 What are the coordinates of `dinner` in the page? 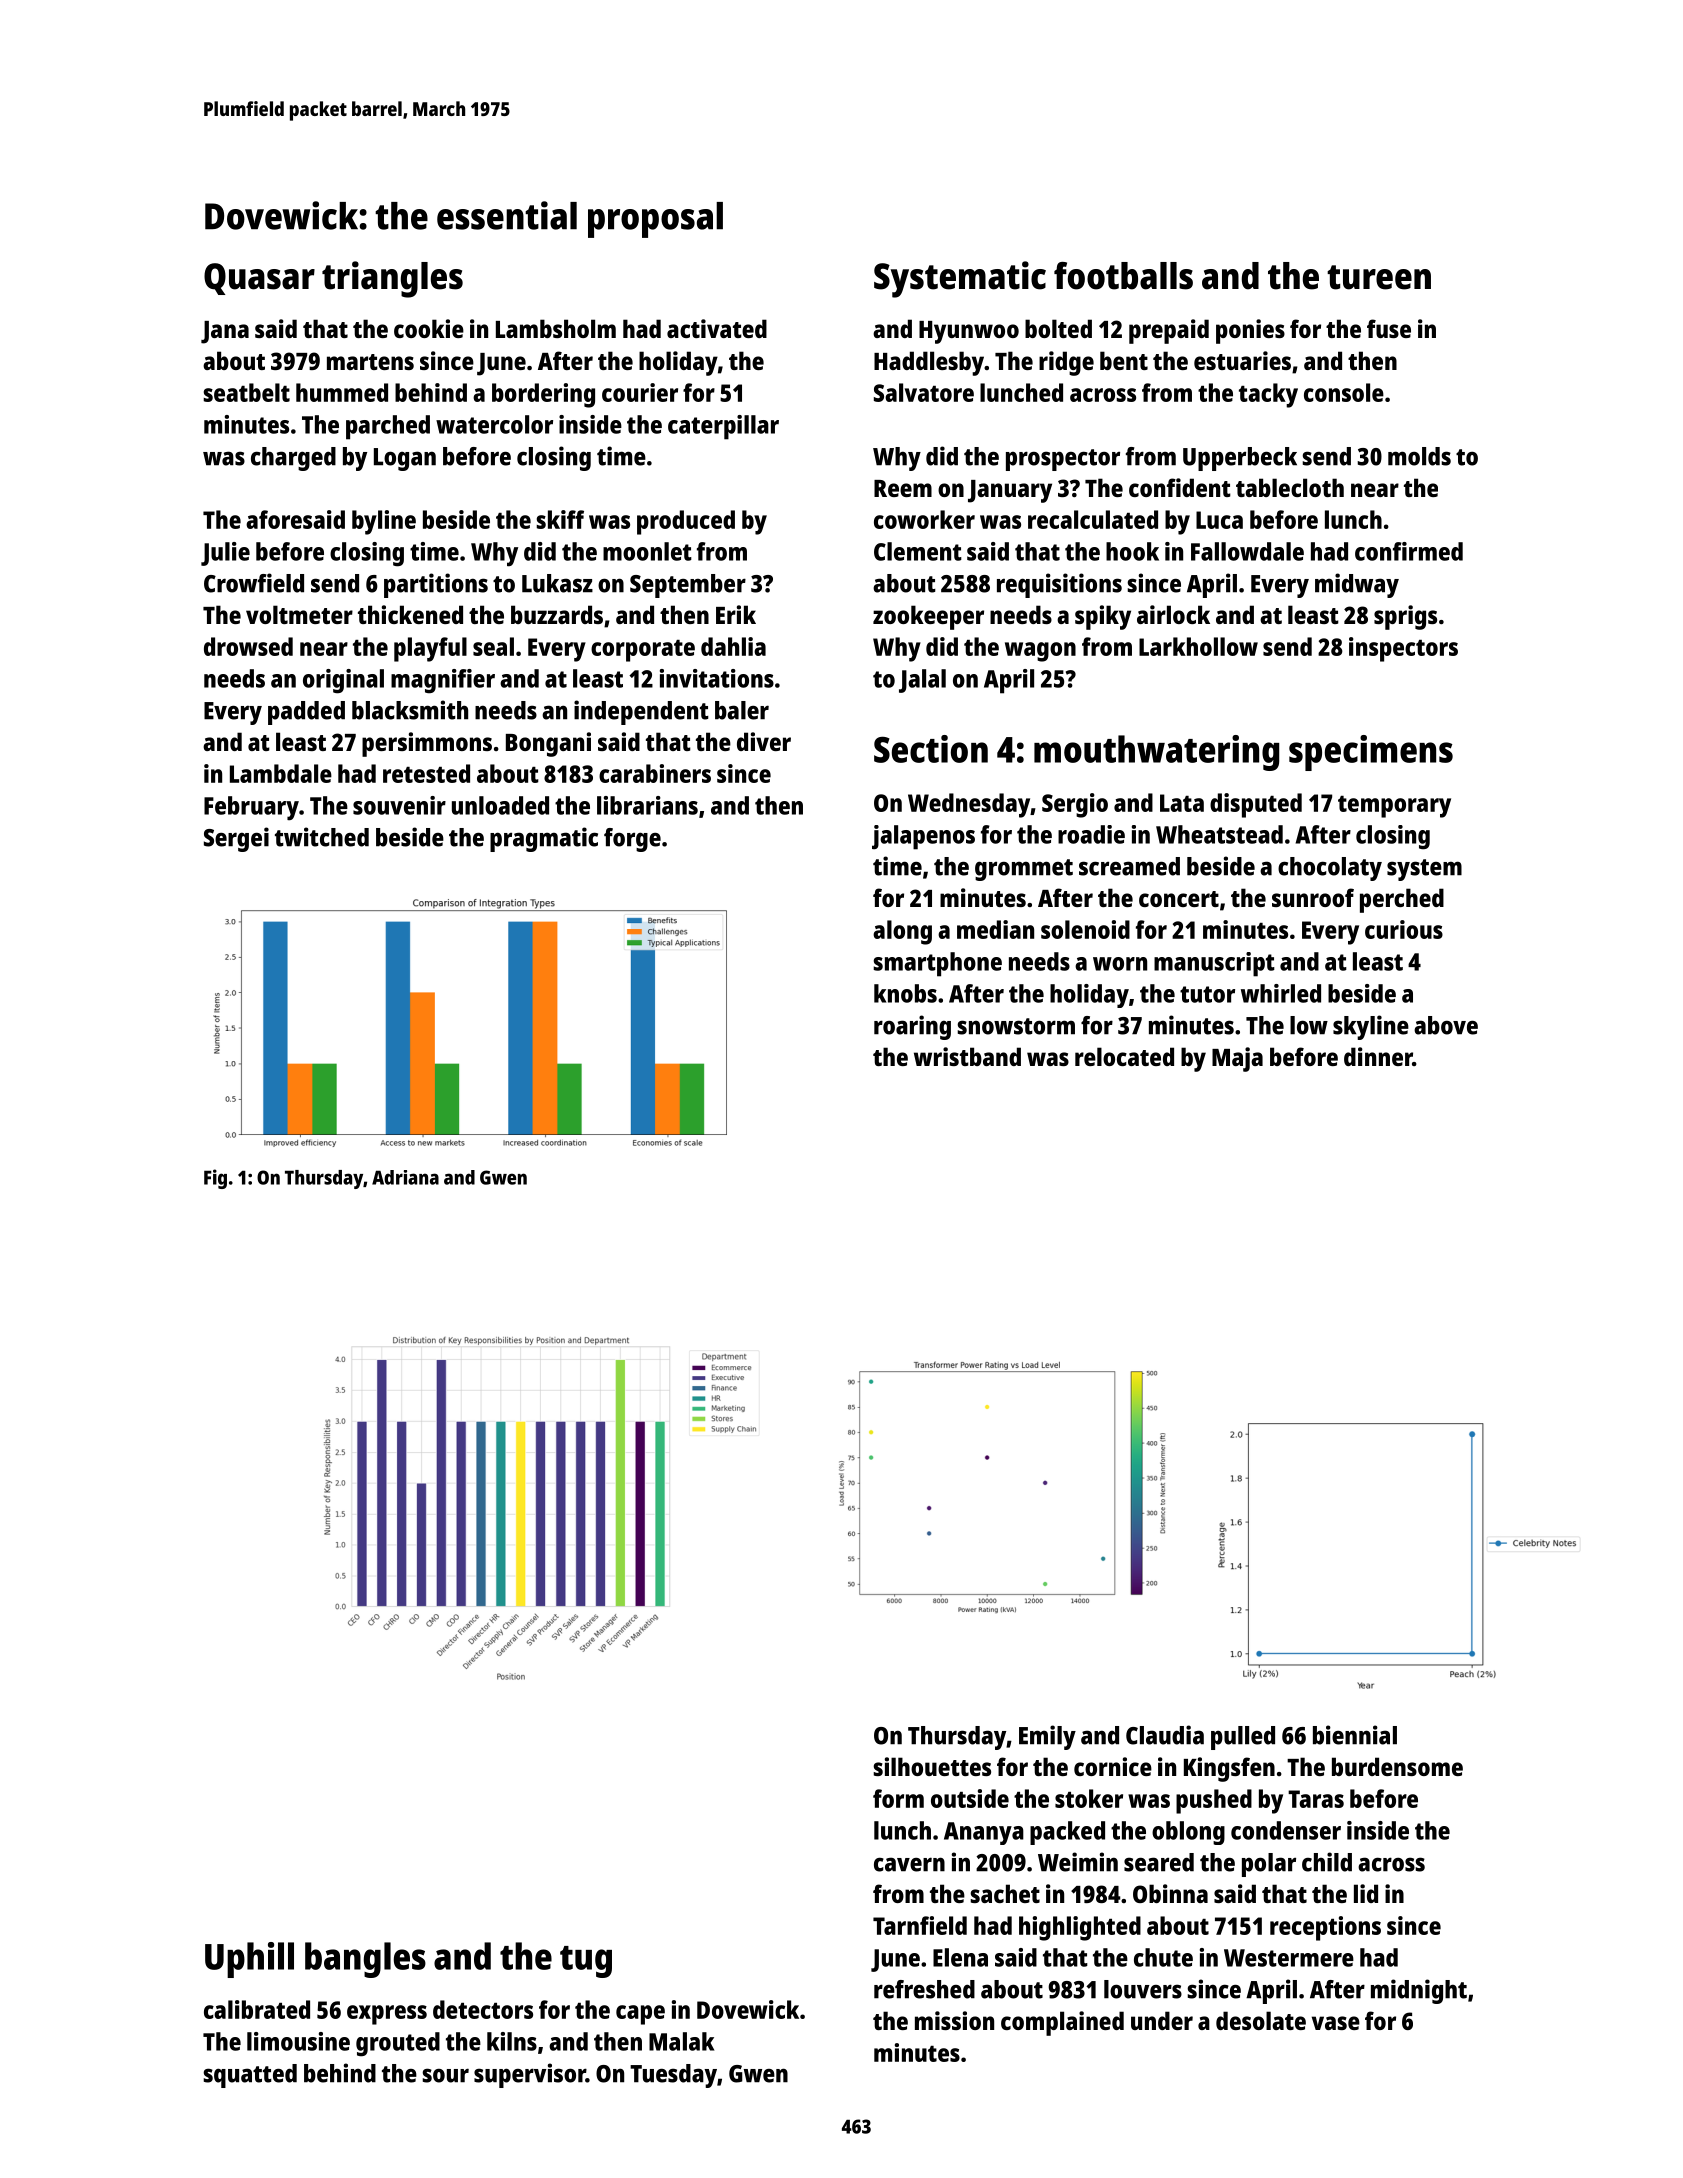 It's located at (1378, 1056).
